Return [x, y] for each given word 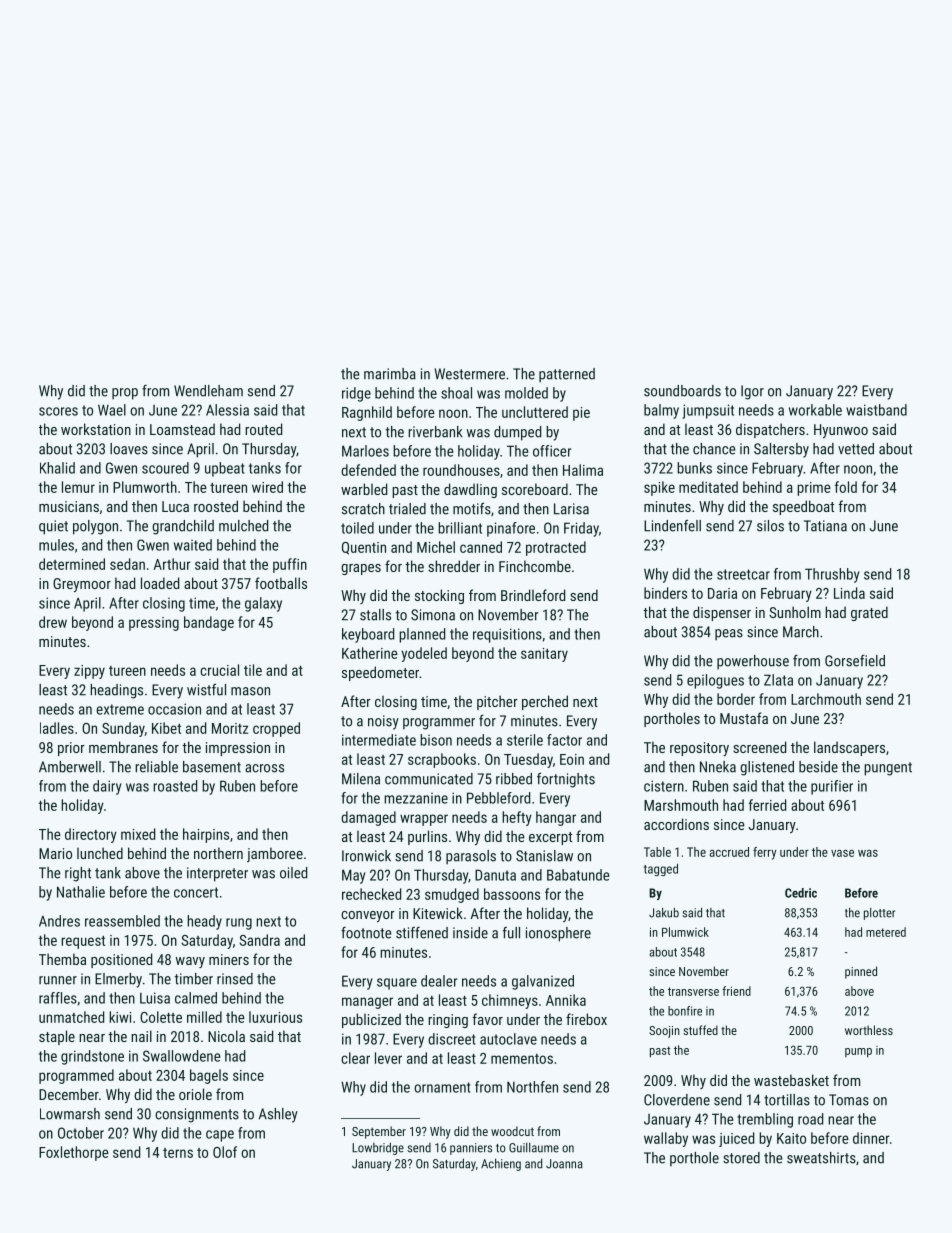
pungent [888, 769]
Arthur [172, 564]
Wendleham [208, 391]
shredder [454, 566]
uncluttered [535, 412]
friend [736, 991]
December [69, 1094]
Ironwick [366, 856]
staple [57, 1037]
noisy [383, 722]
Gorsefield [855, 660]
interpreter [217, 874]
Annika [566, 1000]
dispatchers [770, 430]
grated [869, 613]
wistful [206, 689]
